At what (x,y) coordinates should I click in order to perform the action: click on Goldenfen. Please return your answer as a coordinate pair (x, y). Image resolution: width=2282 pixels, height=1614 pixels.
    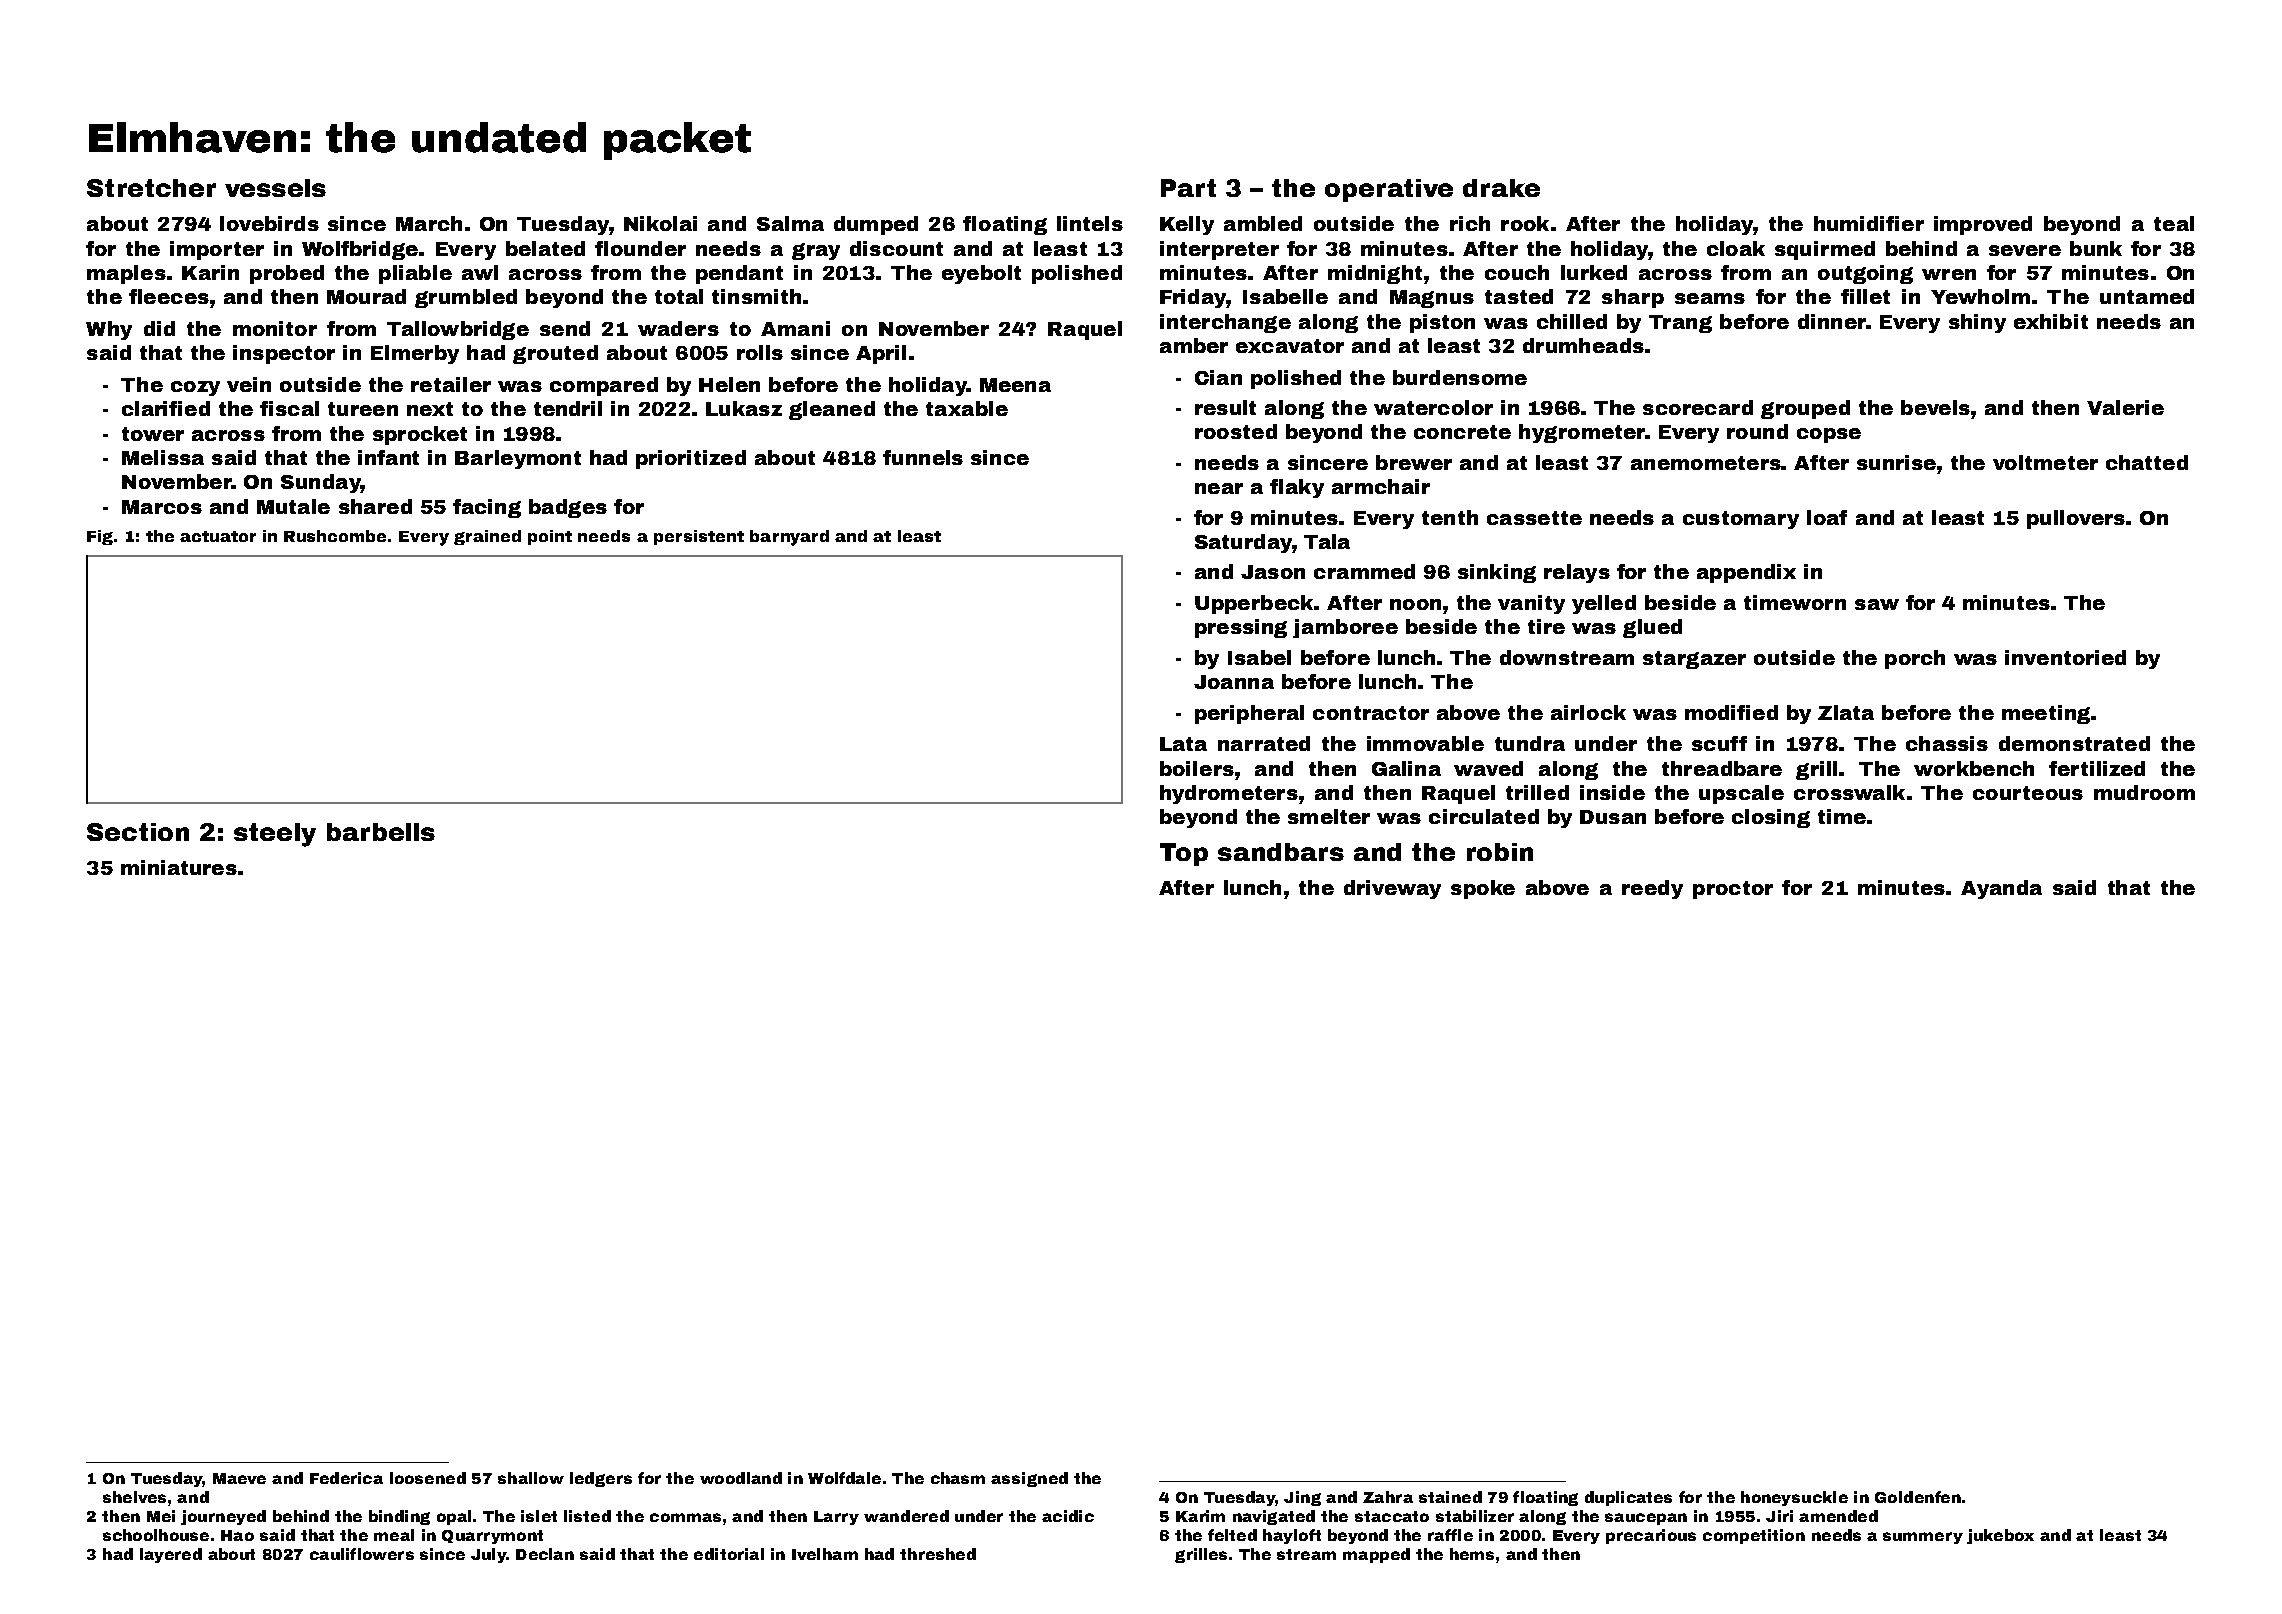
    Looking at the image, I should click on (1918, 1497).
